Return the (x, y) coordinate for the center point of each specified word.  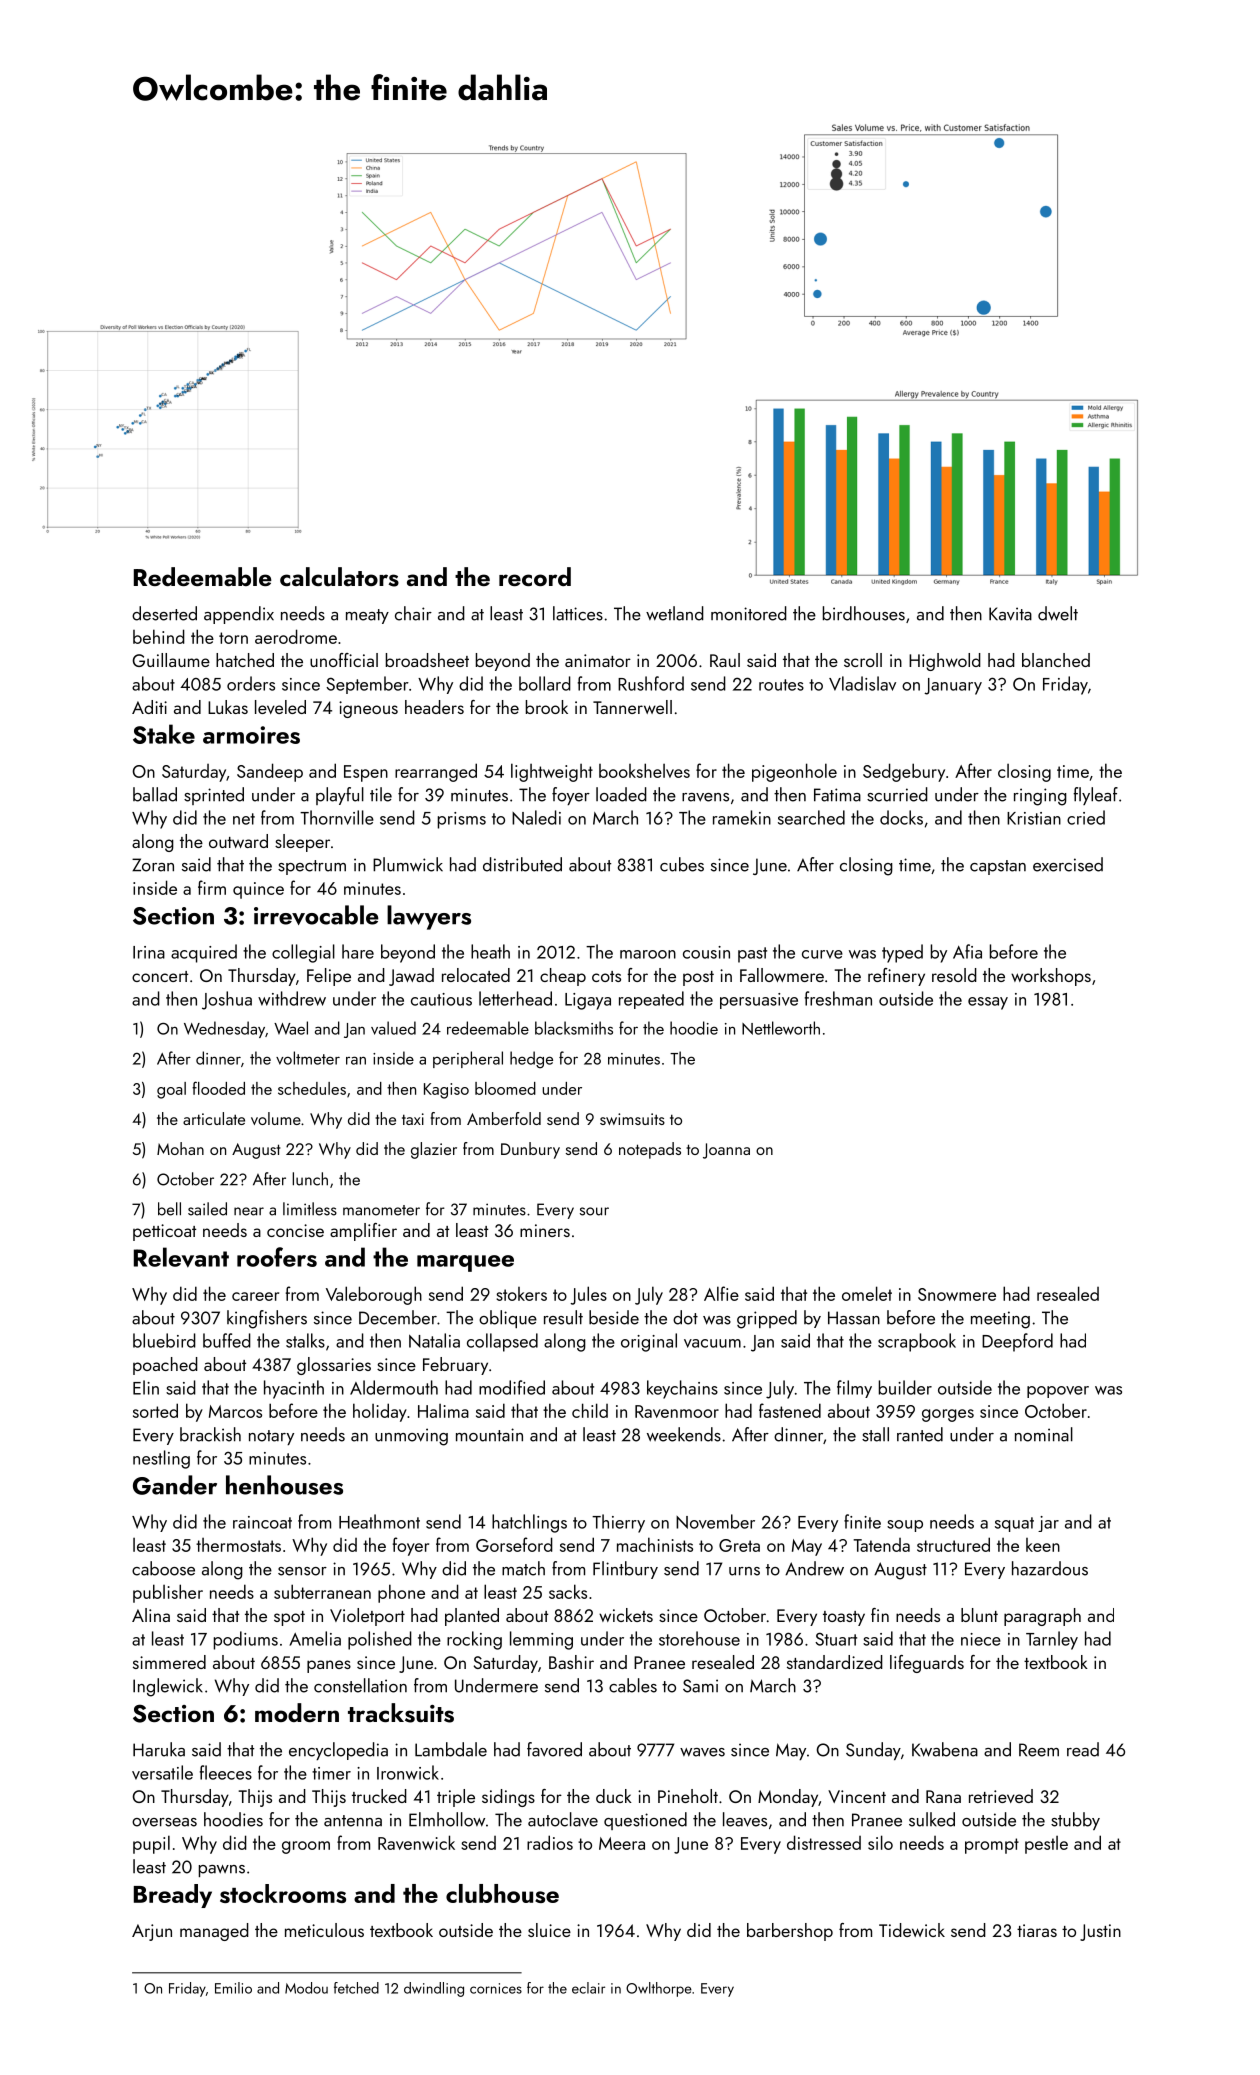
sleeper (302, 843)
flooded (218, 1088)
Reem (1039, 1750)
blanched (1056, 660)
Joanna (726, 1151)
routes (781, 685)
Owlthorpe (659, 1989)
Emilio (233, 1988)
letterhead (515, 998)
